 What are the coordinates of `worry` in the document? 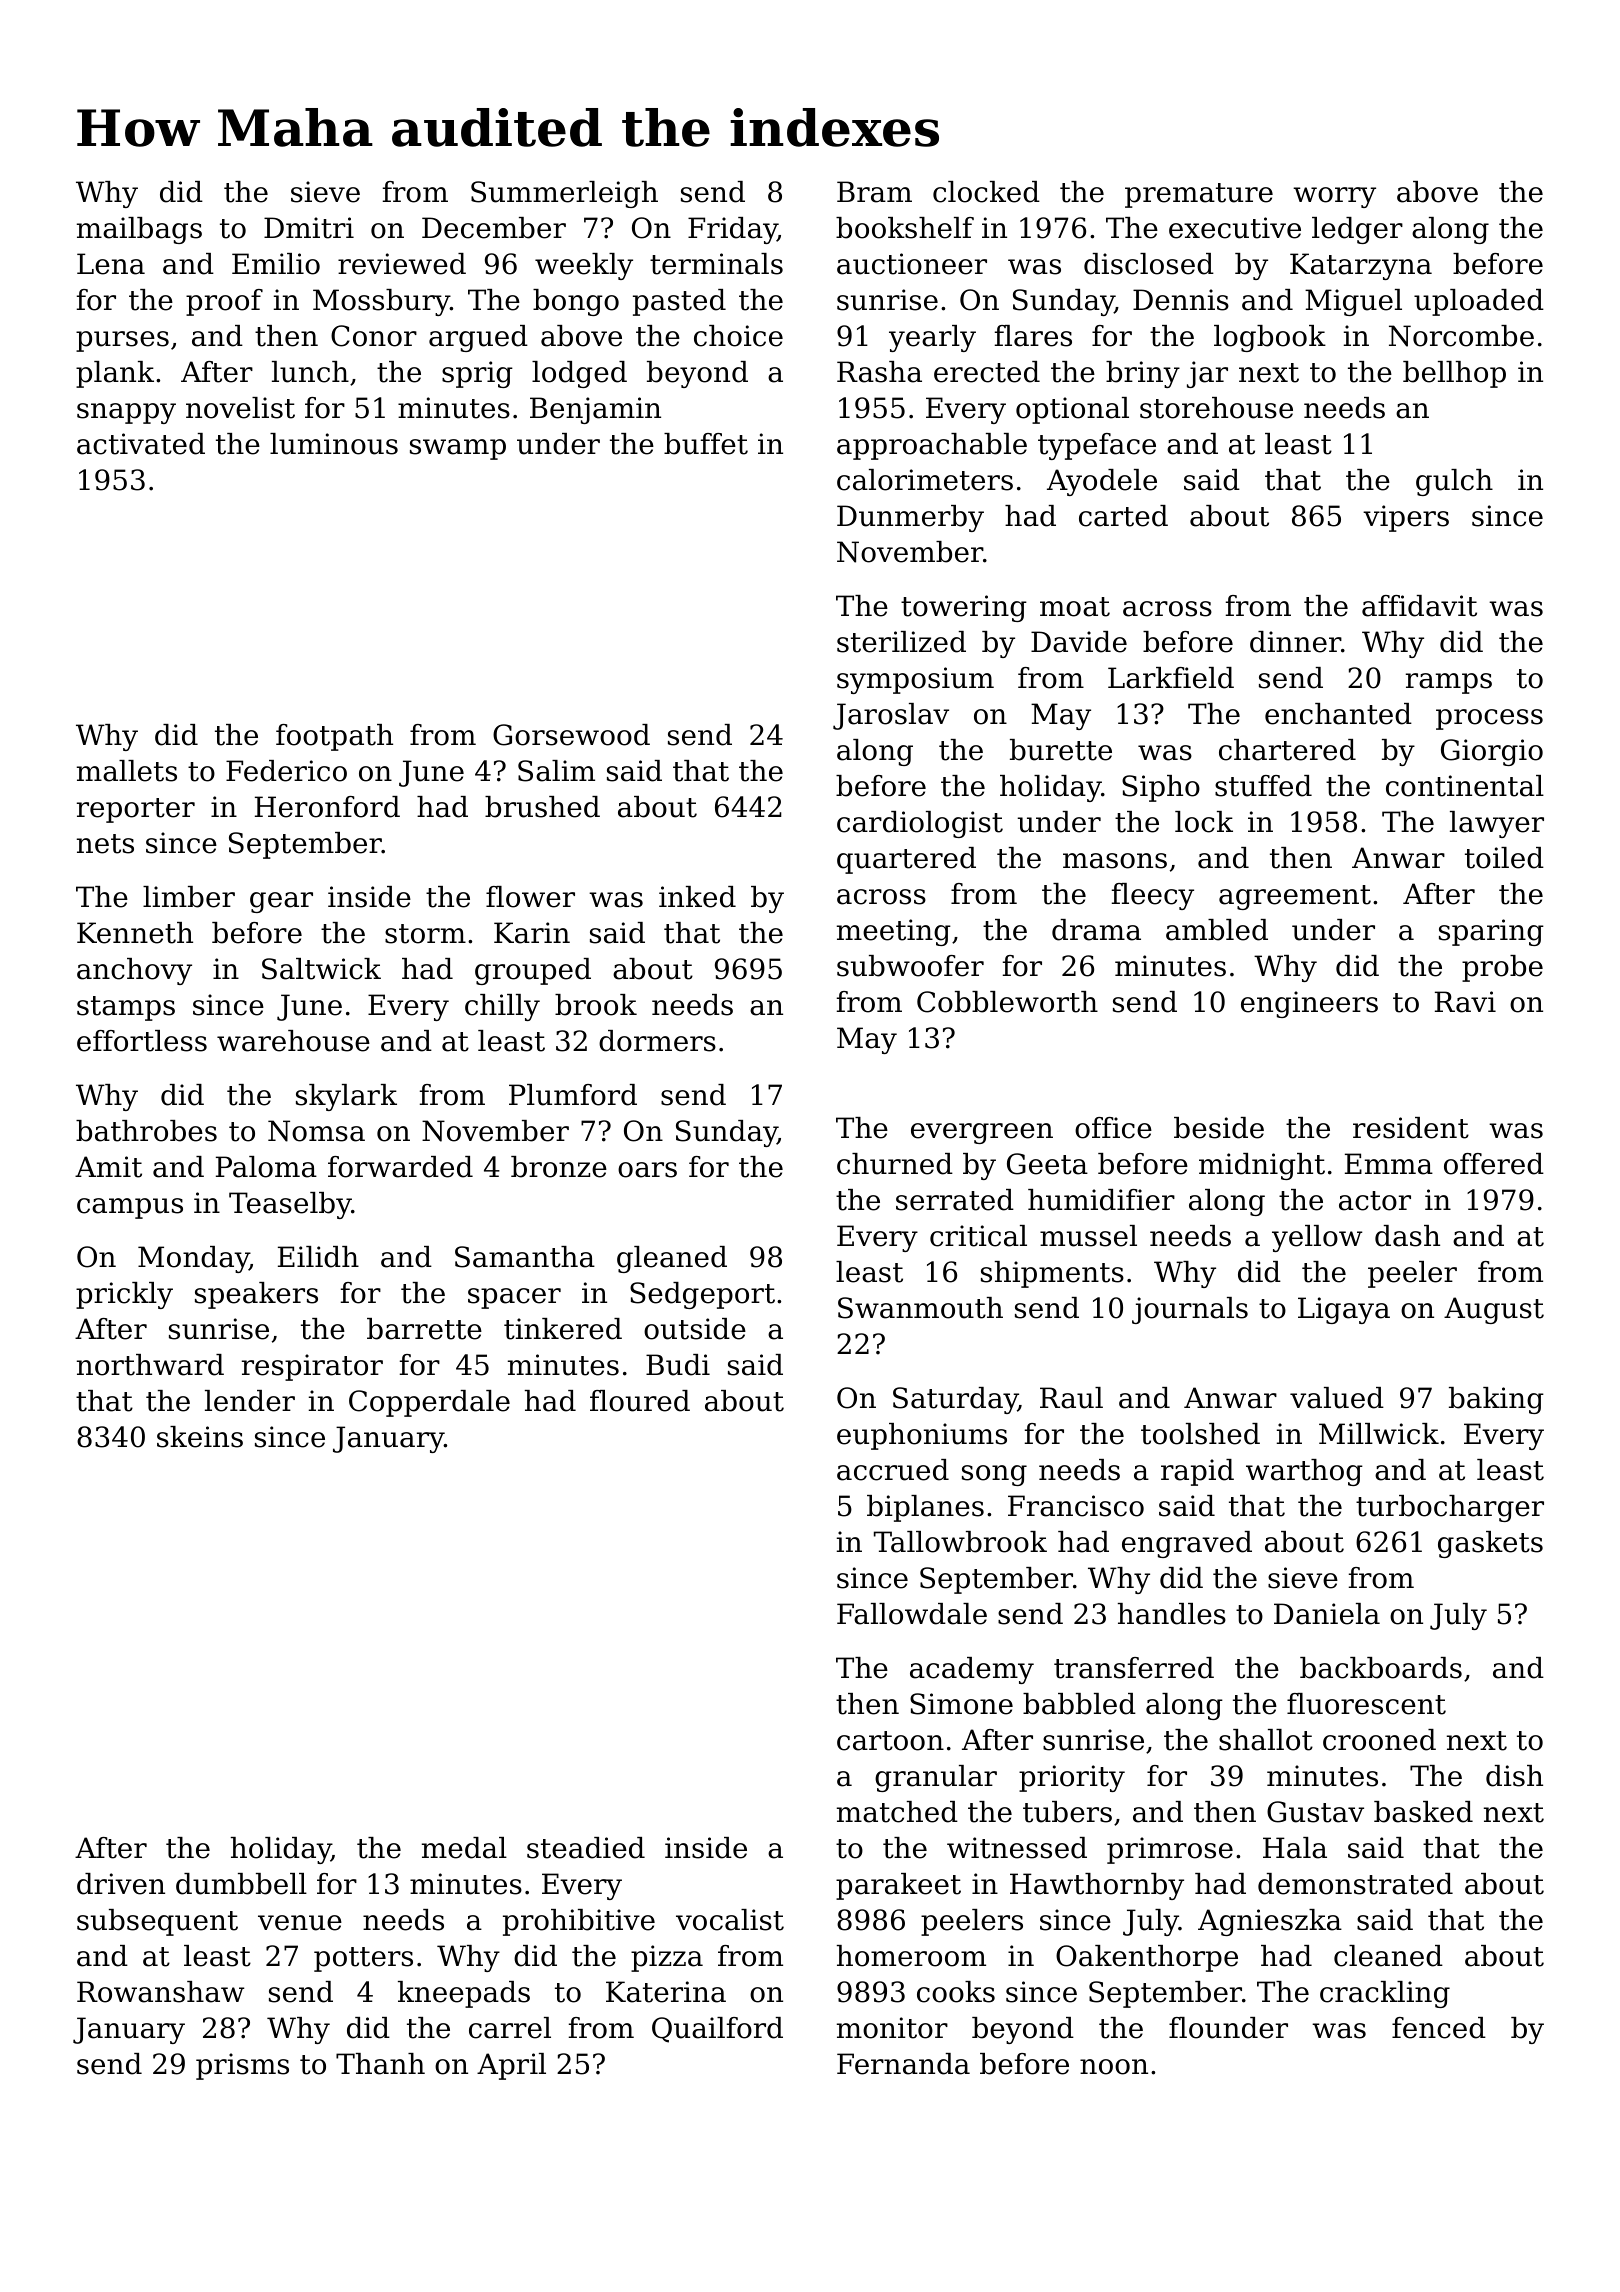 It's located at (1334, 197).
